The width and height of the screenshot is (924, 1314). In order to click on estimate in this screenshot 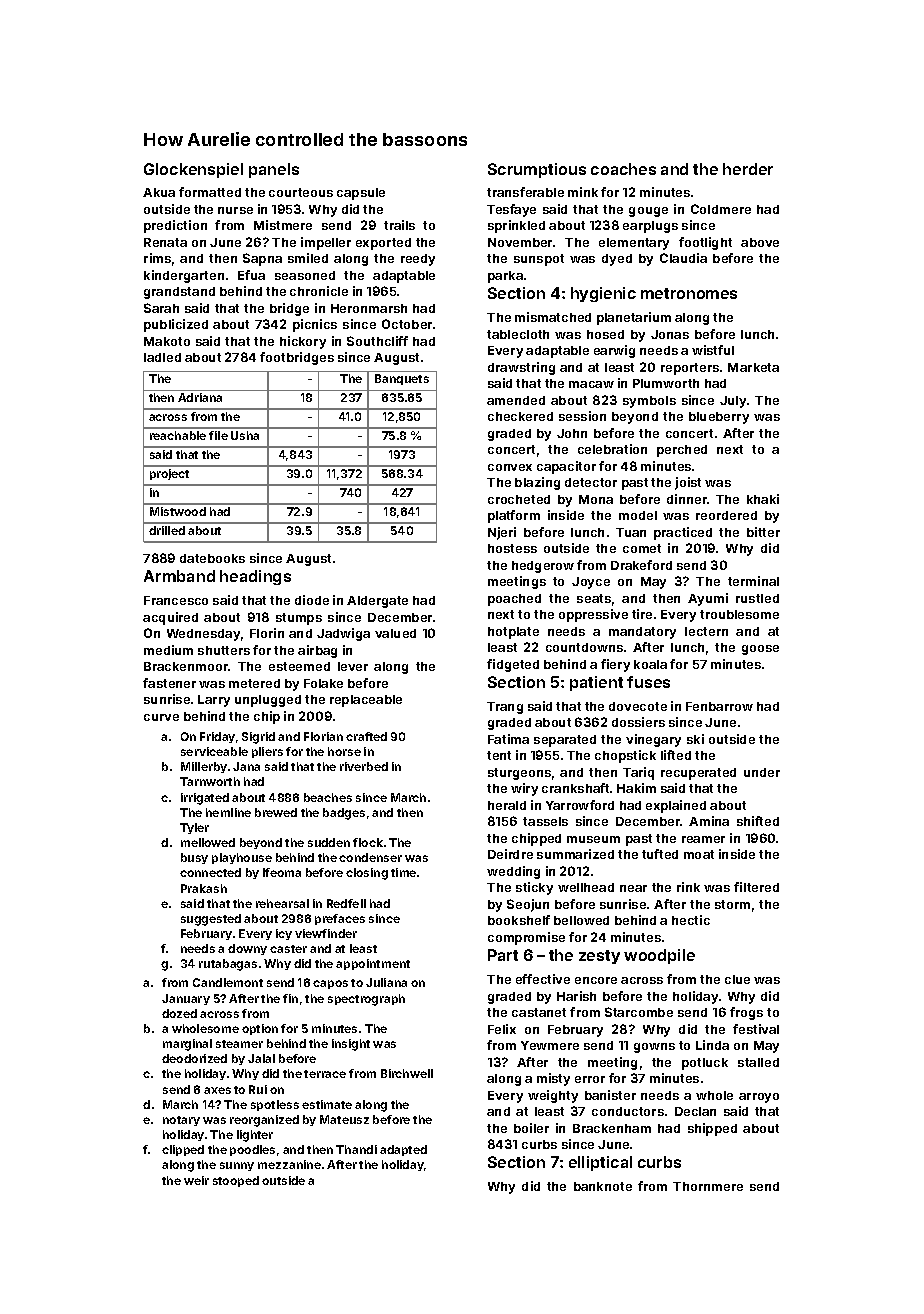, I will do `click(327, 1104)`.
